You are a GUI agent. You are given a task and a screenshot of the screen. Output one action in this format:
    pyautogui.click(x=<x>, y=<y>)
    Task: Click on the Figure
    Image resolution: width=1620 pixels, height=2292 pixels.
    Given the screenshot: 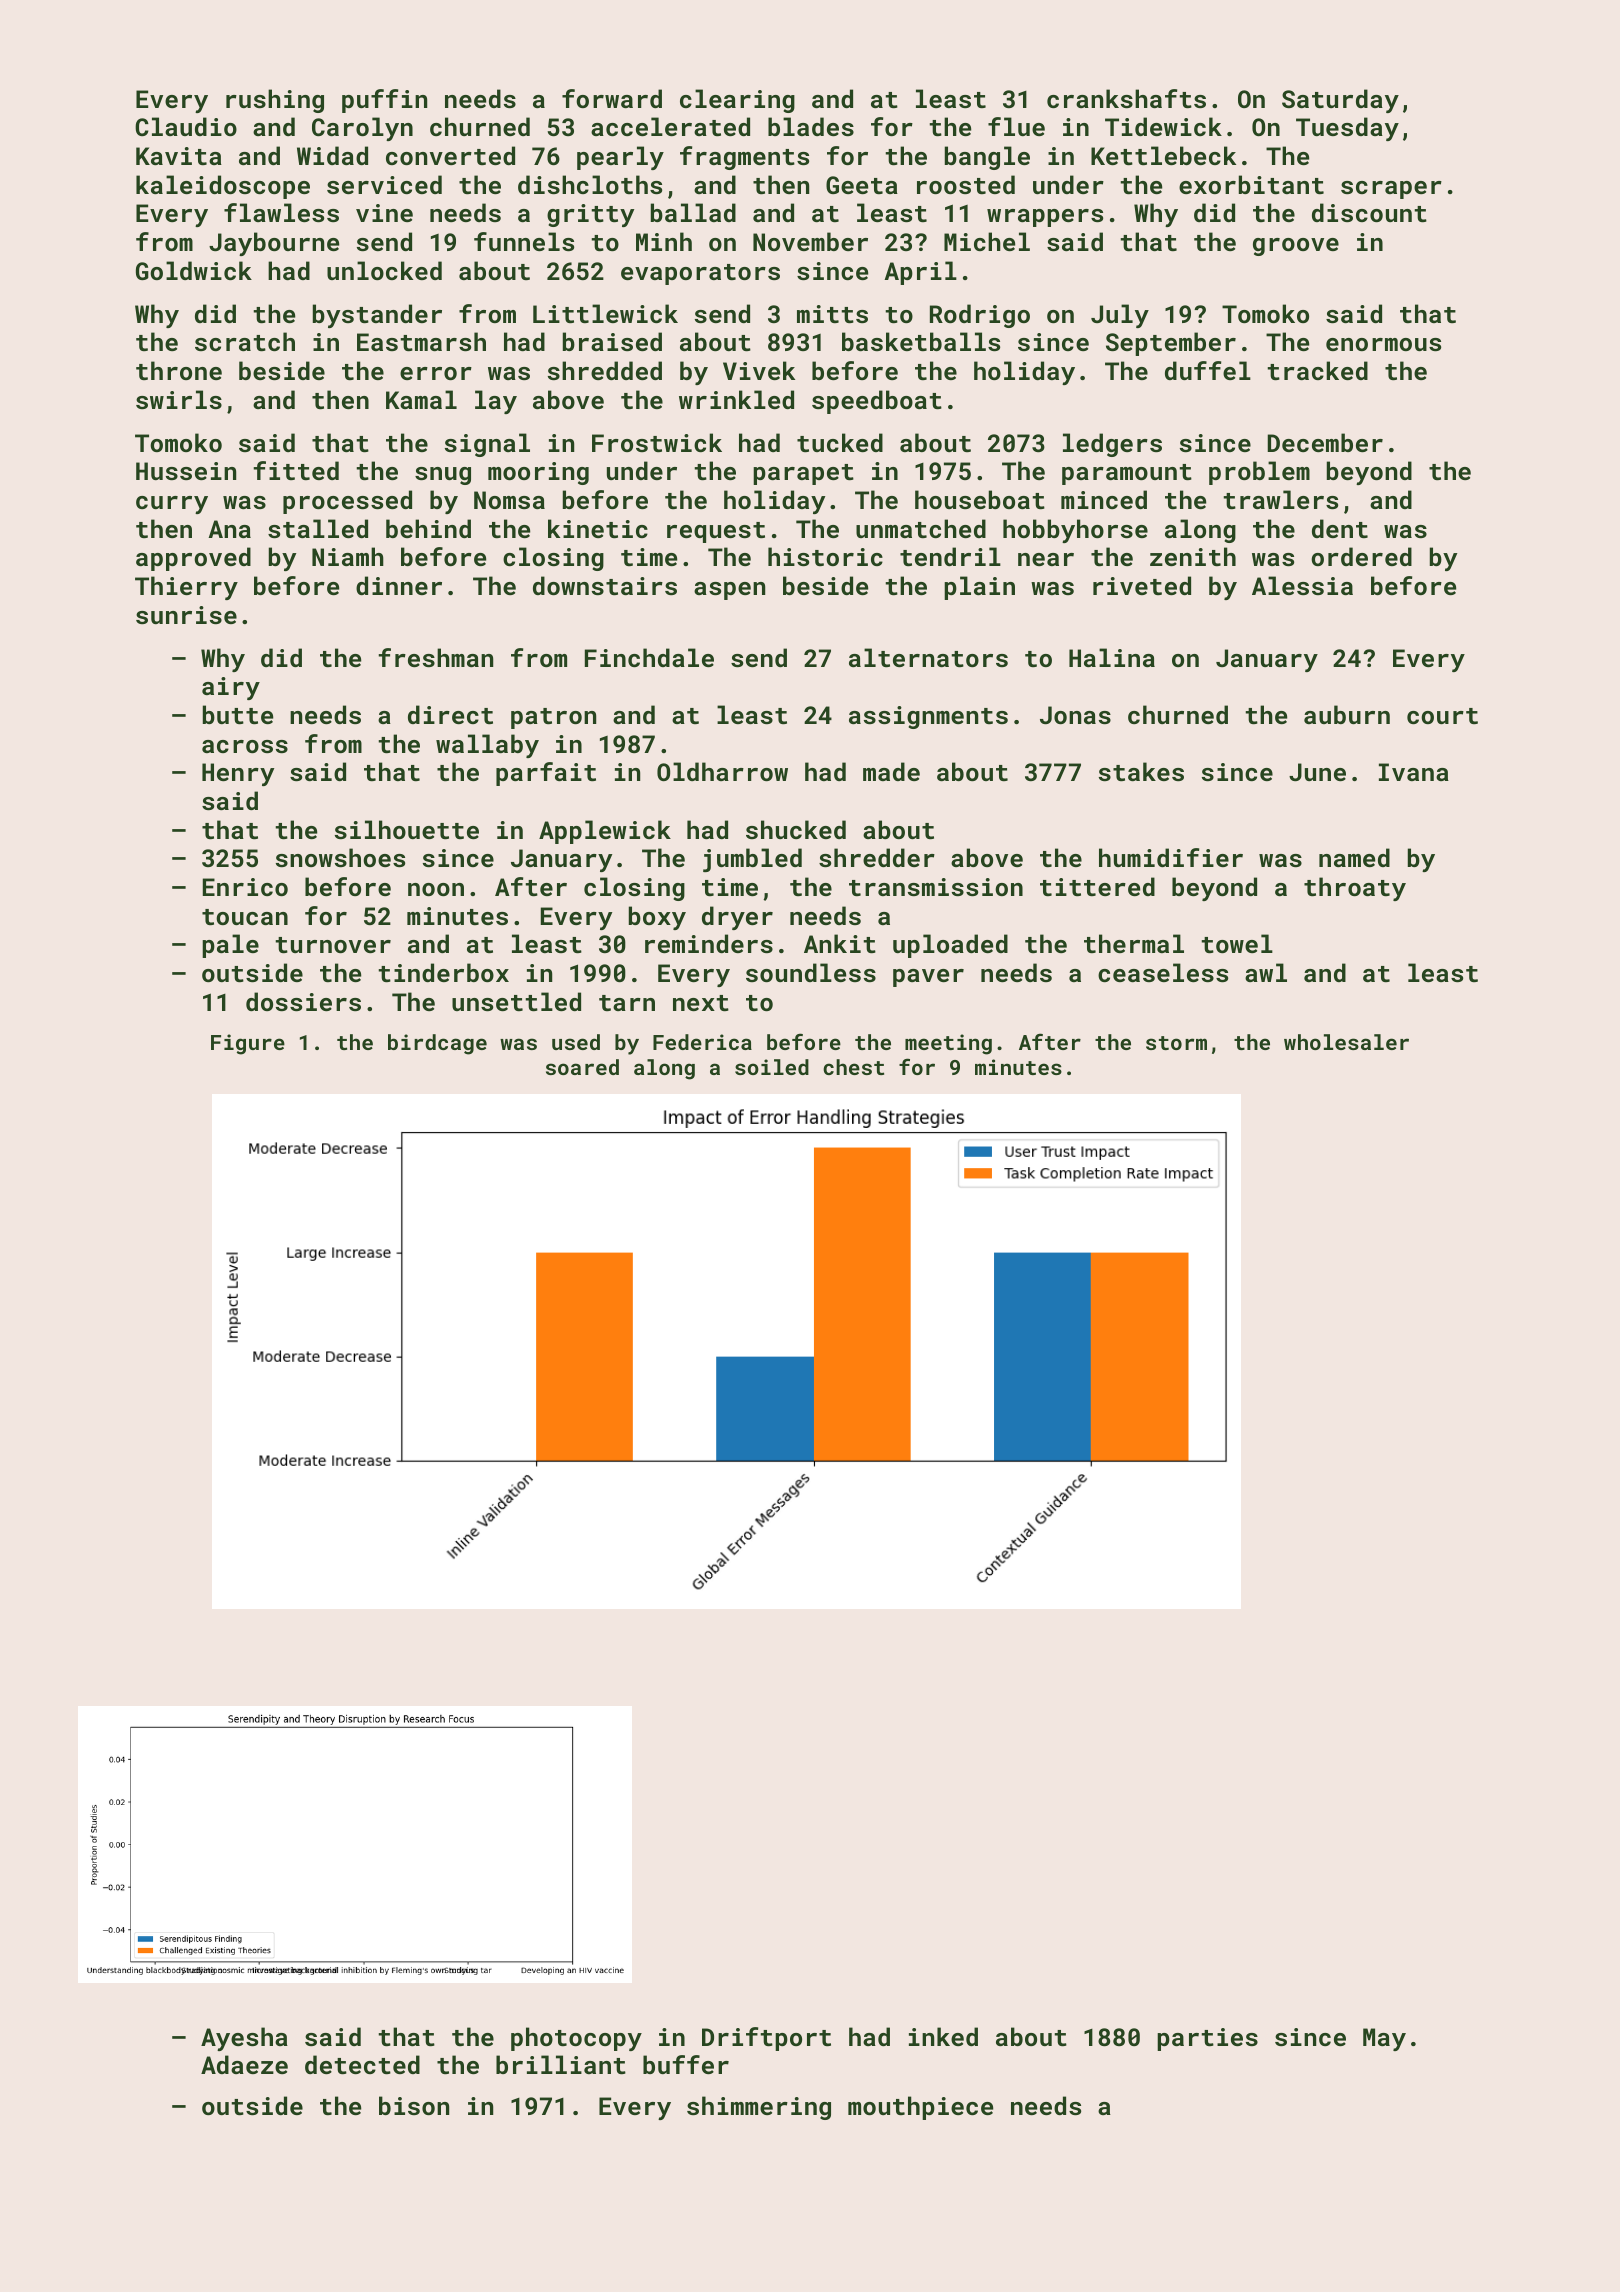 What is the action you would take?
    pyautogui.click(x=248, y=1044)
